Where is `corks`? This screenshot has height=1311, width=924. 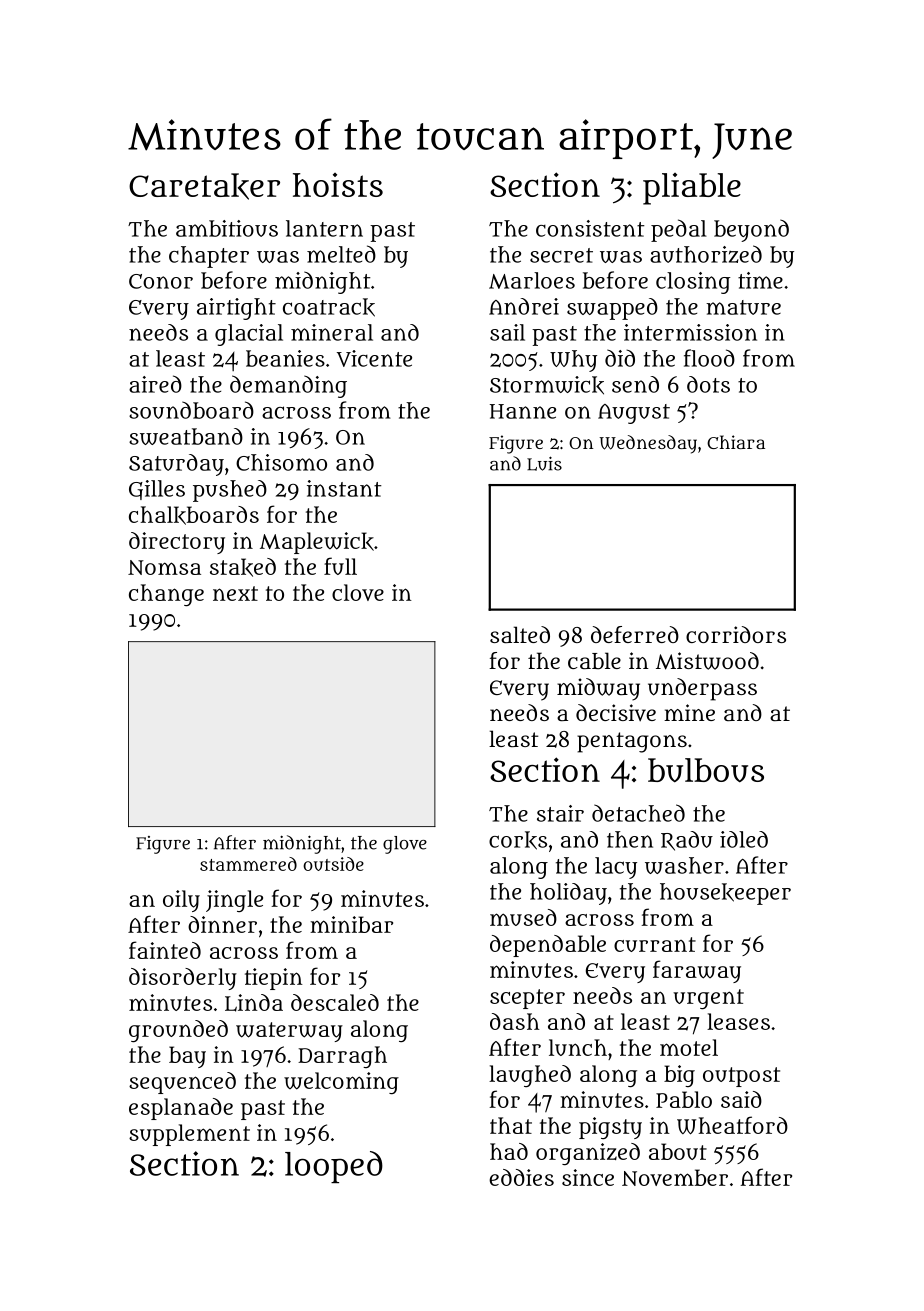 corks is located at coordinates (518, 840).
